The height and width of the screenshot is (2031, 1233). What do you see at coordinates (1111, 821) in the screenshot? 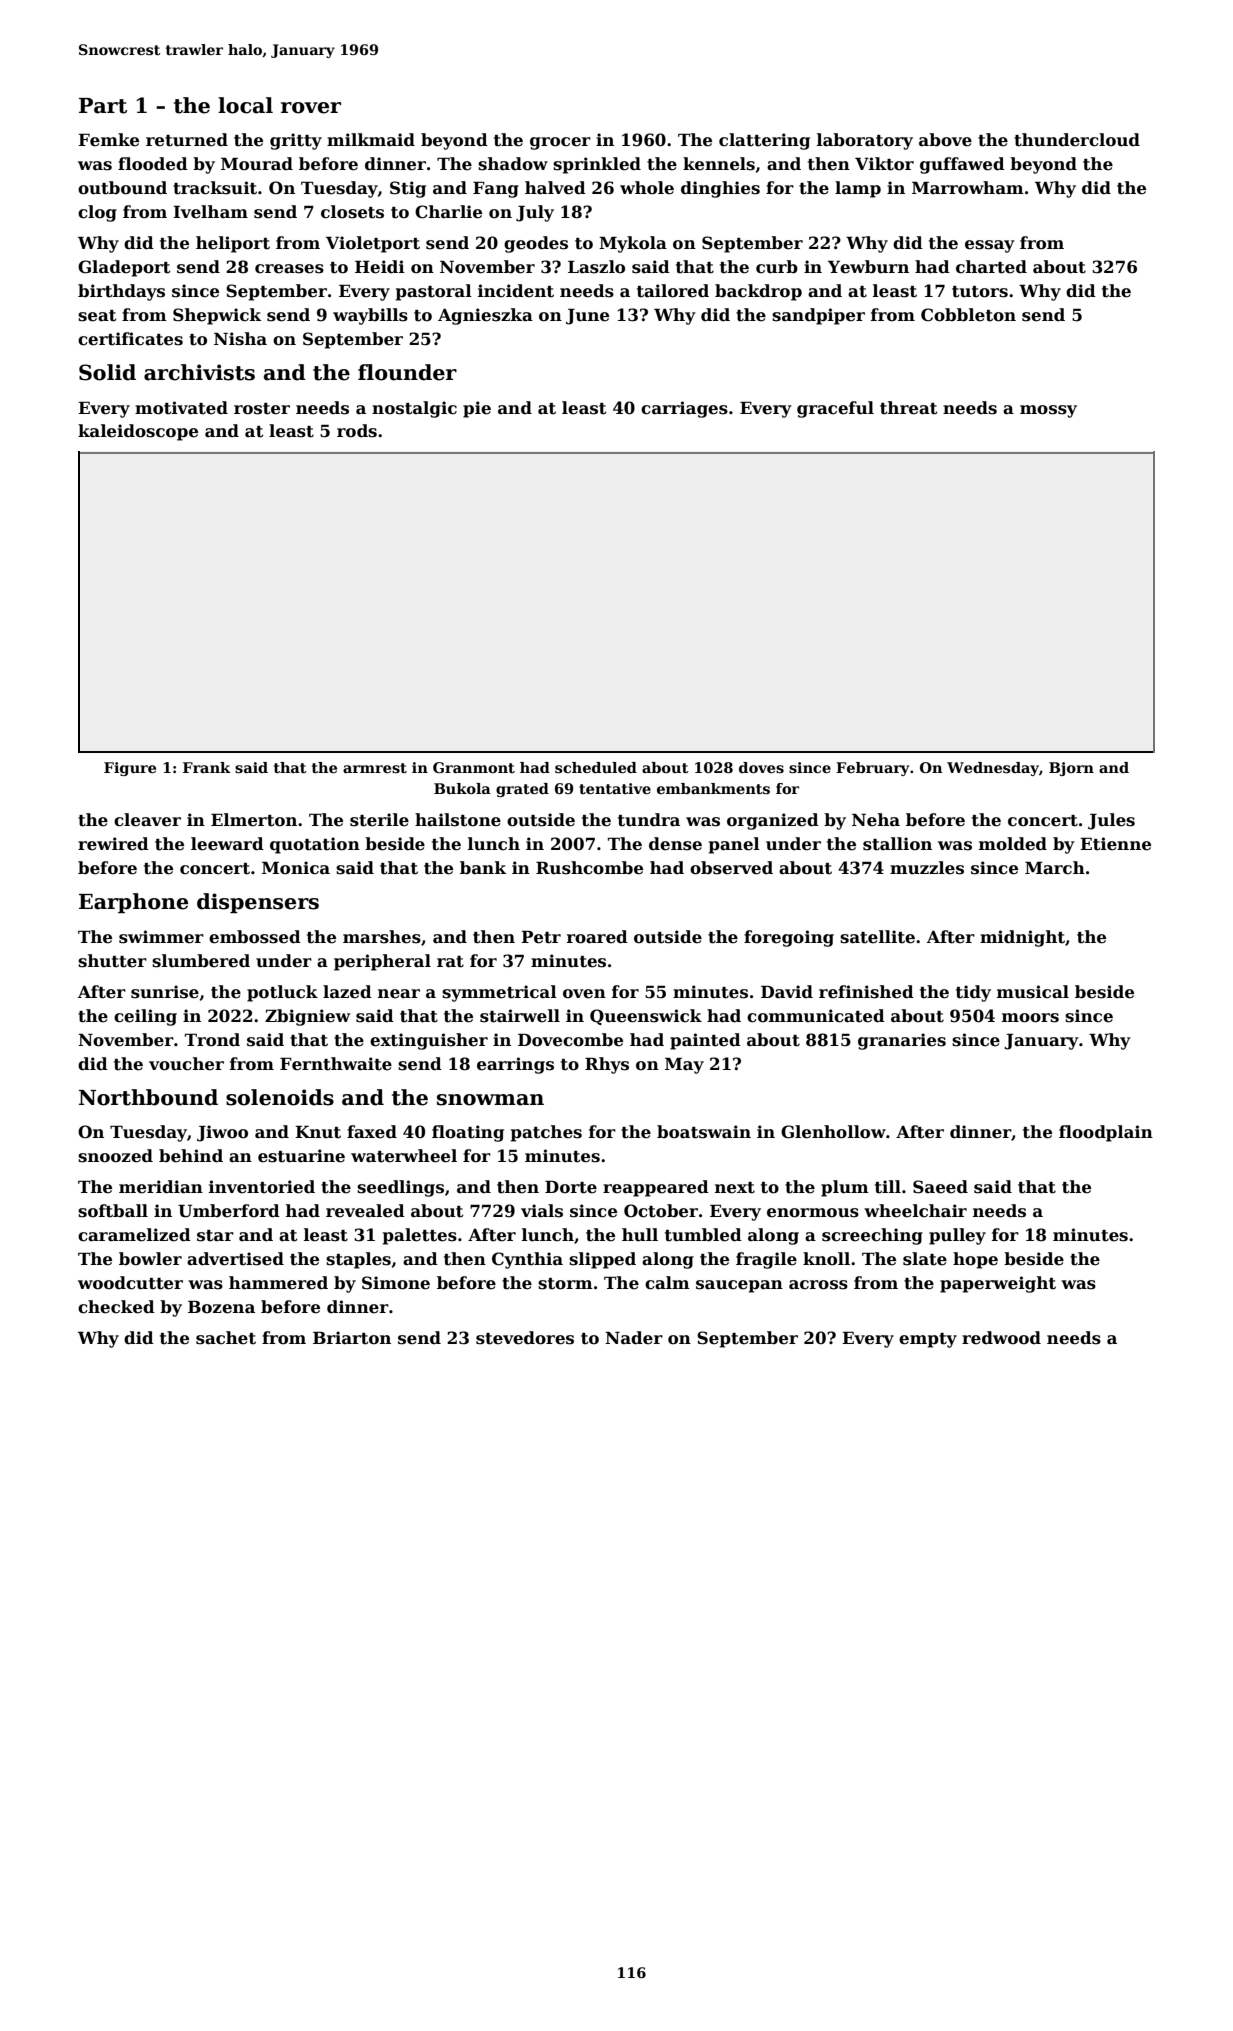
I see `Jules` at bounding box center [1111, 821].
